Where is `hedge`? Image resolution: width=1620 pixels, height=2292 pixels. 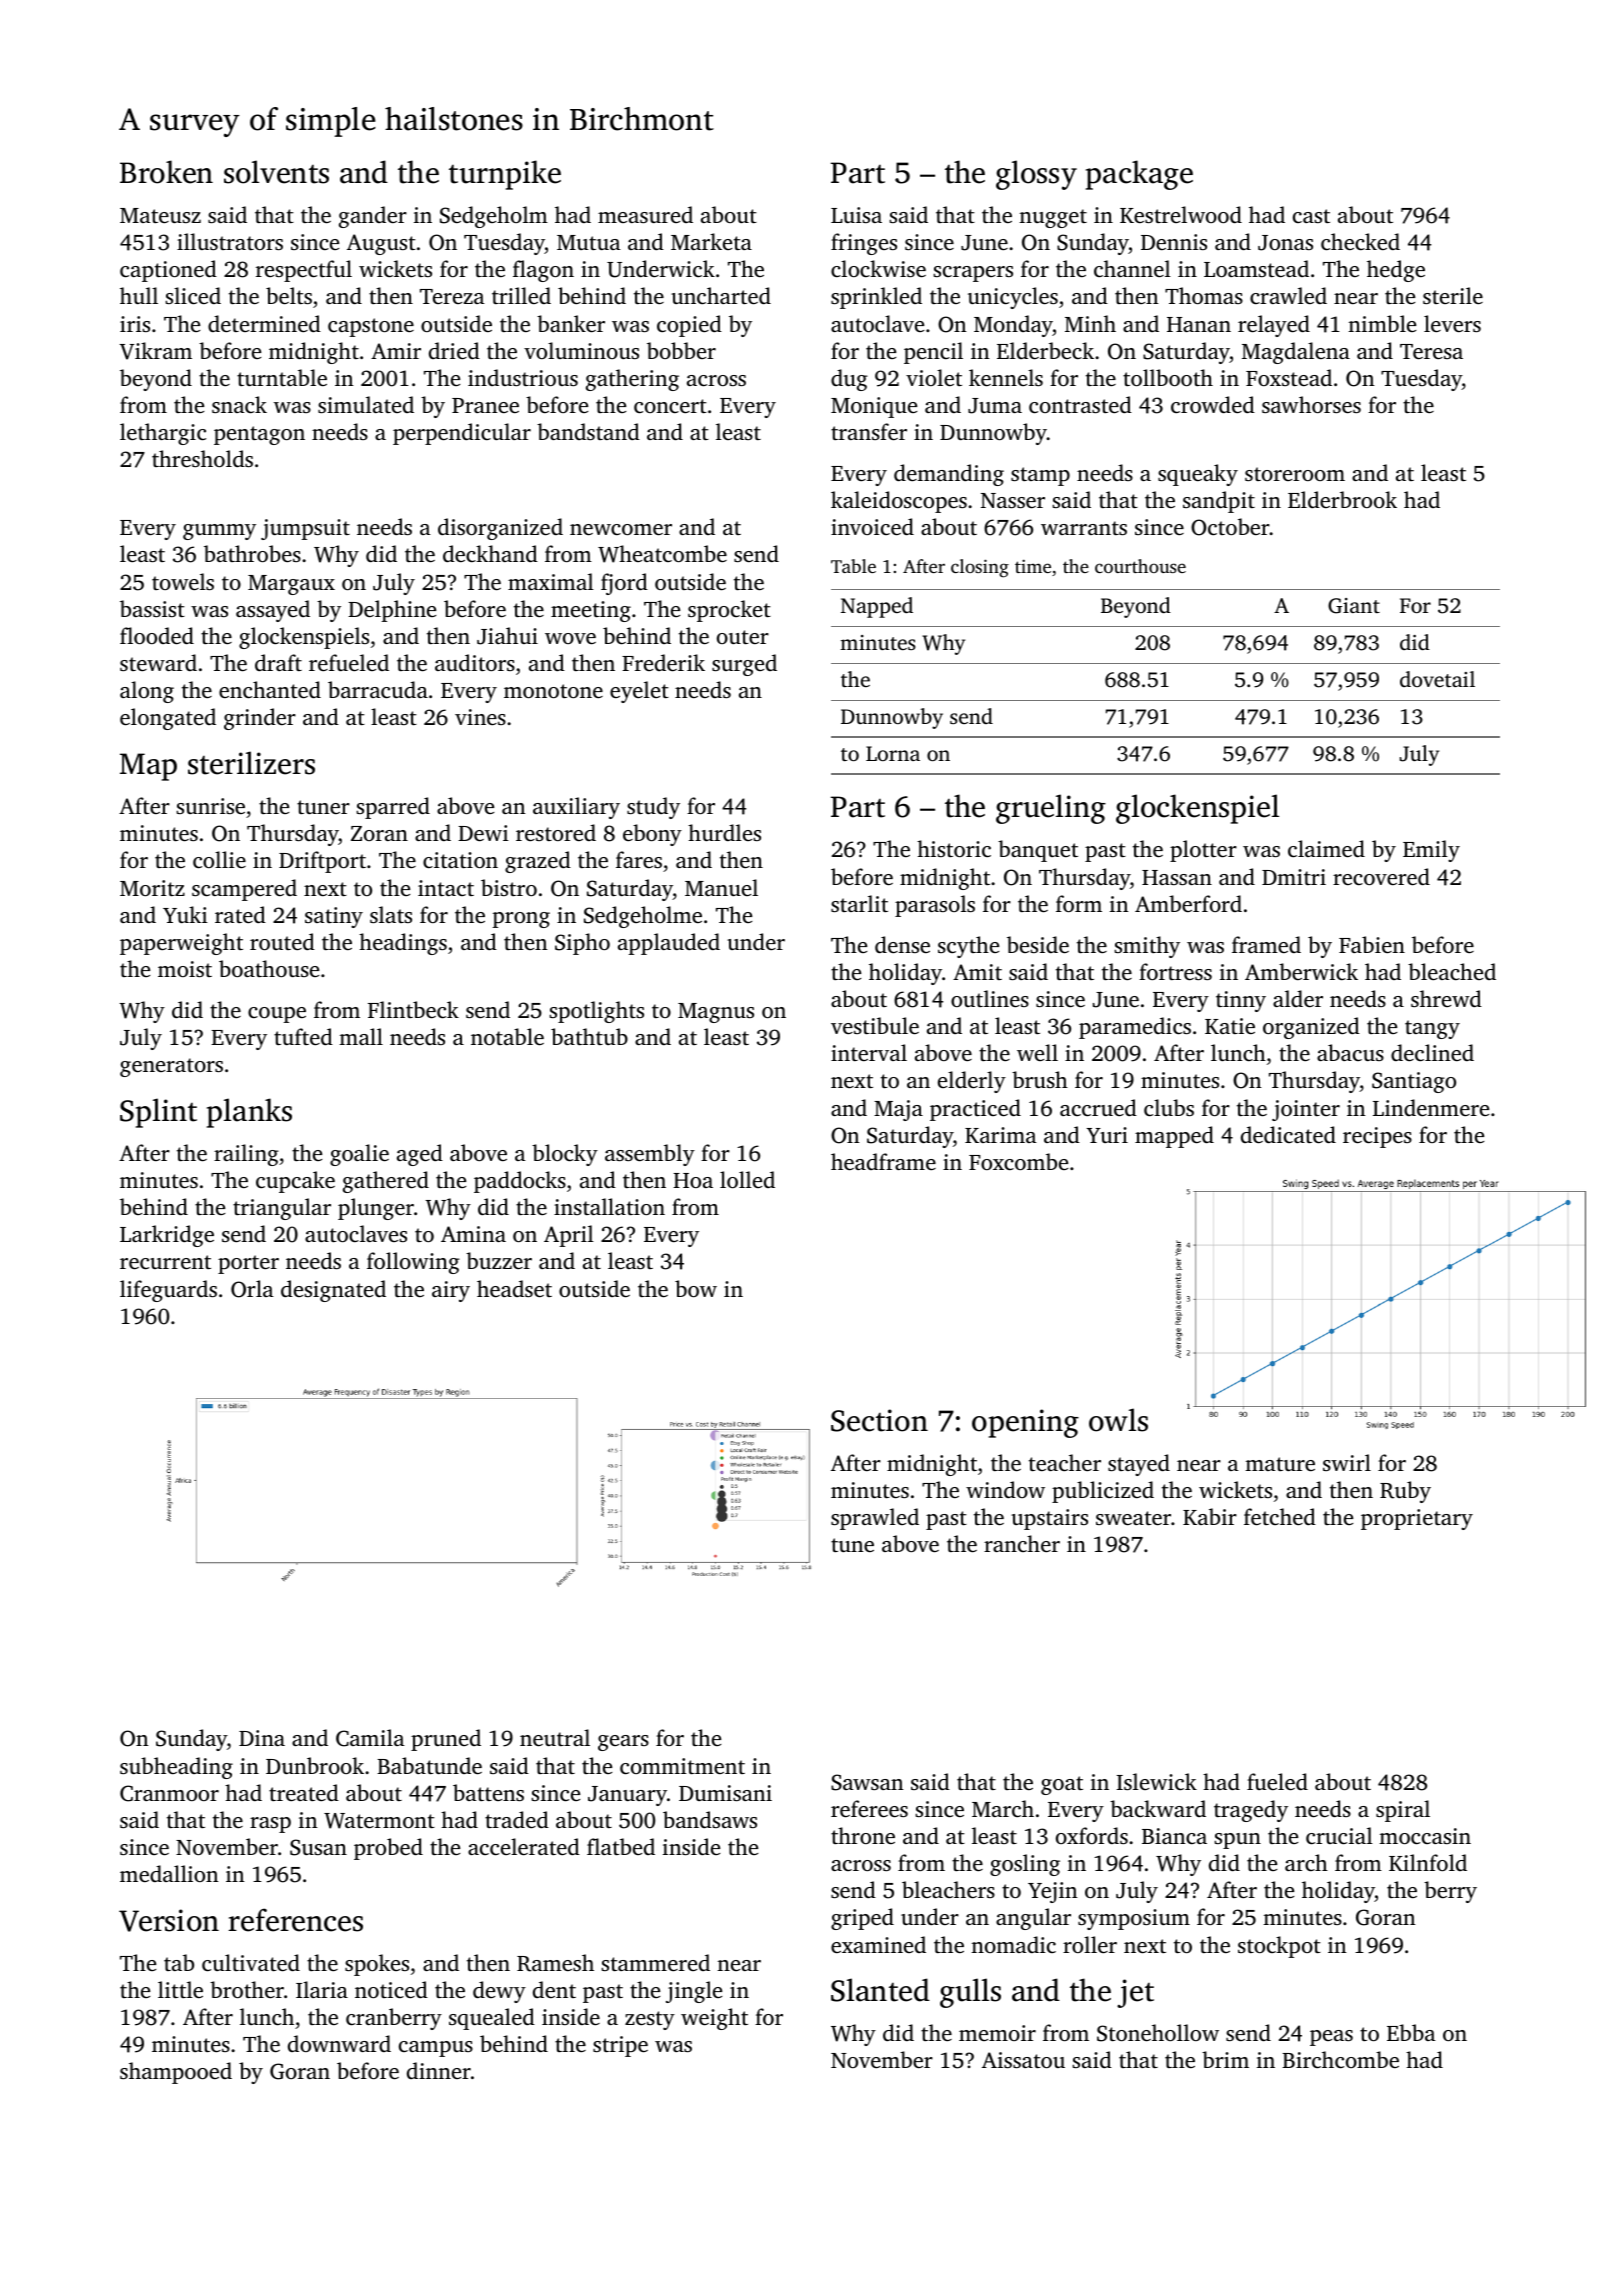 hedge is located at coordinates (1396, 271).
